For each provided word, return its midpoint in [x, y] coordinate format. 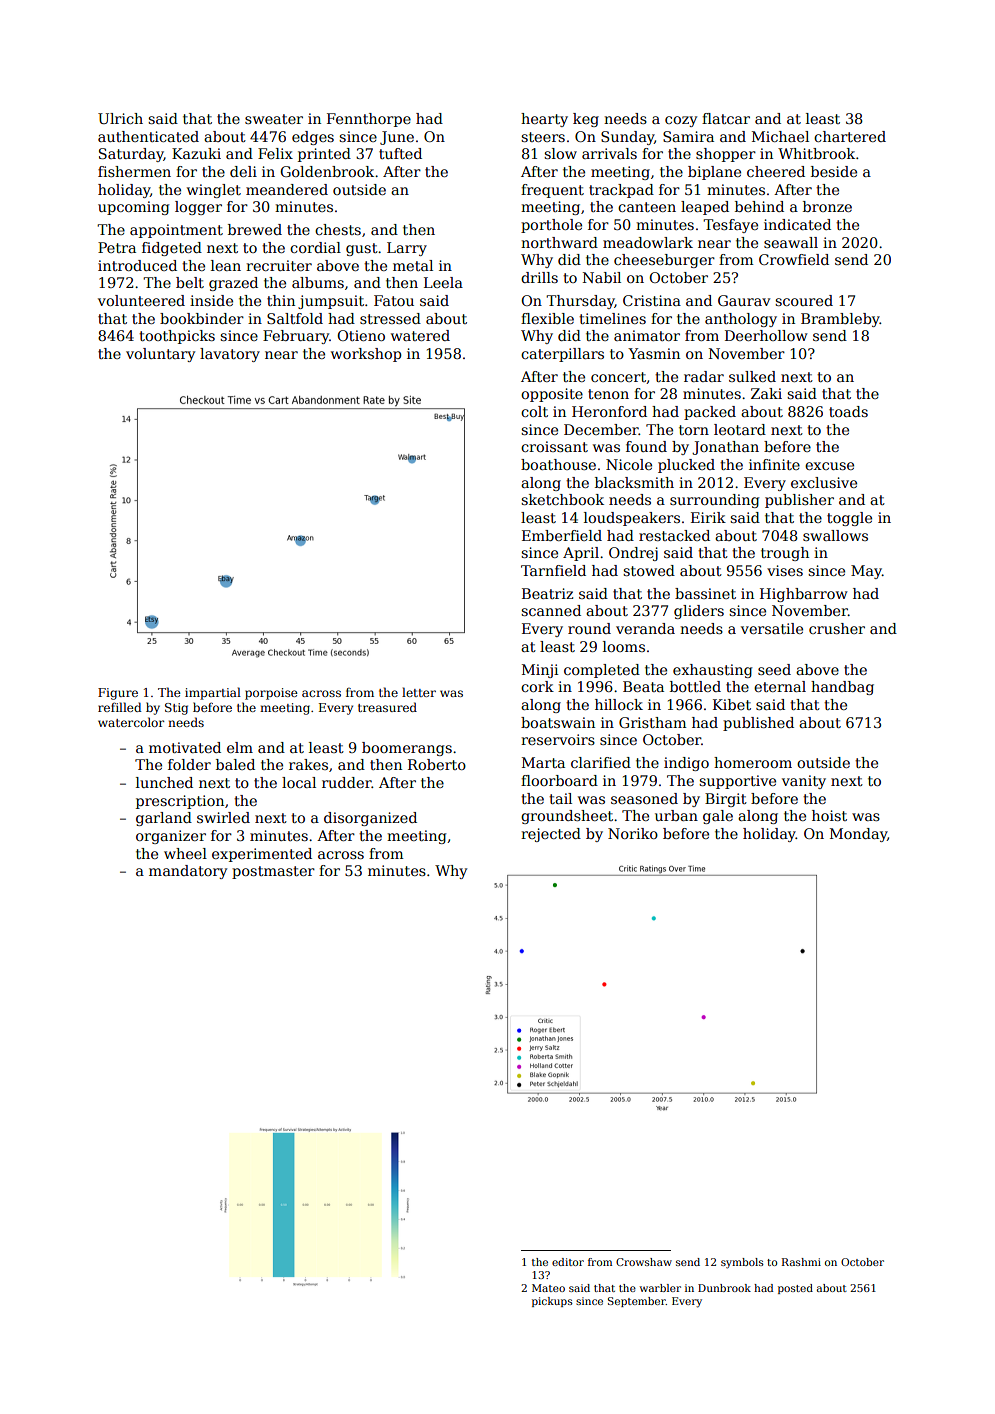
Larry [407, 249]
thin [281, 300]
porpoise [271, 694]
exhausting [713, 671]
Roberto [437, 764]
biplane [714, 173]
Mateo [548, 1288]
